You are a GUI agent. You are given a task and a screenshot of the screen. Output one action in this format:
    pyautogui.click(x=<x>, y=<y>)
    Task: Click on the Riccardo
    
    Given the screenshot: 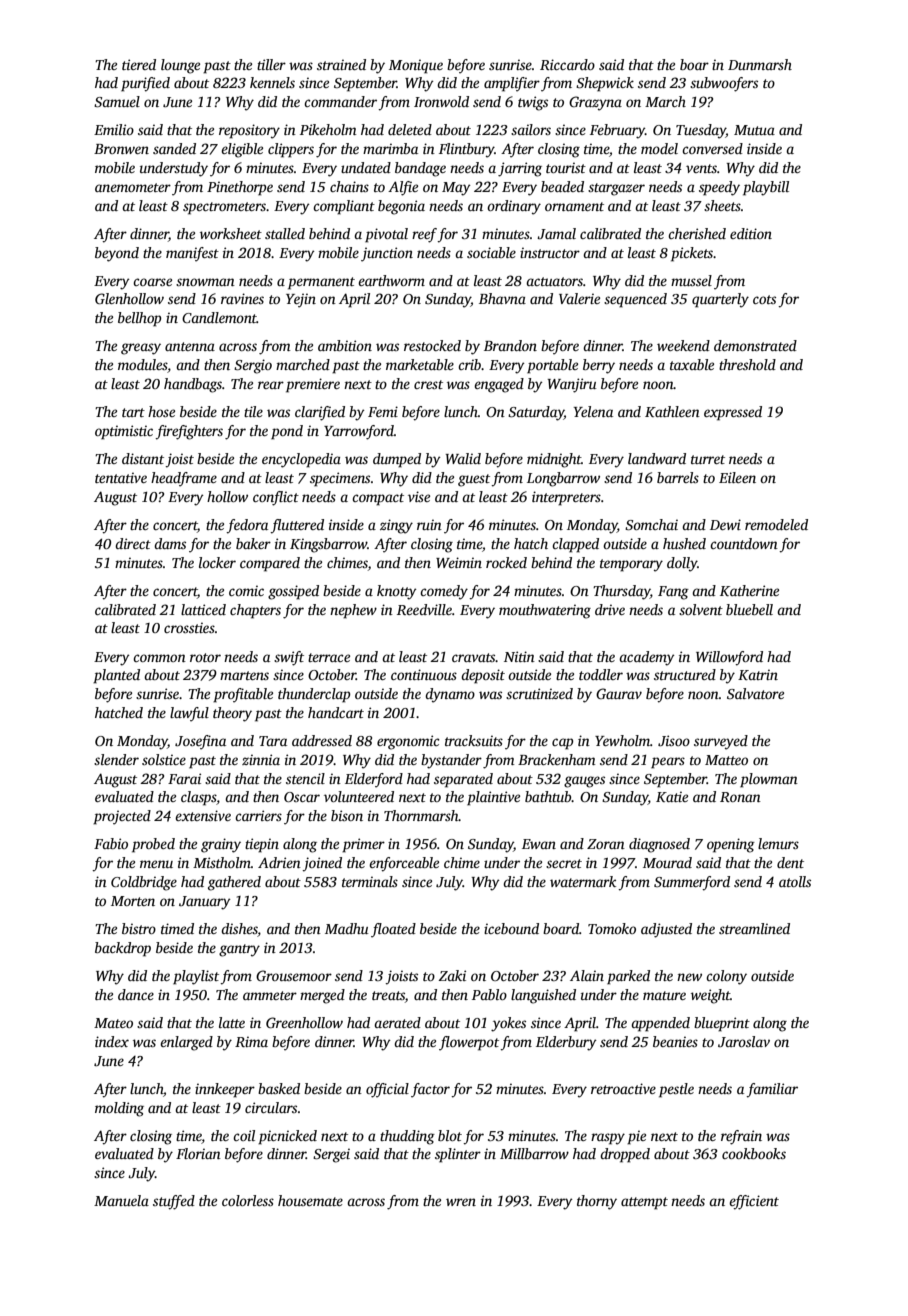 What is the action you would take?
    pyautogui.click(x=567, y=64)
